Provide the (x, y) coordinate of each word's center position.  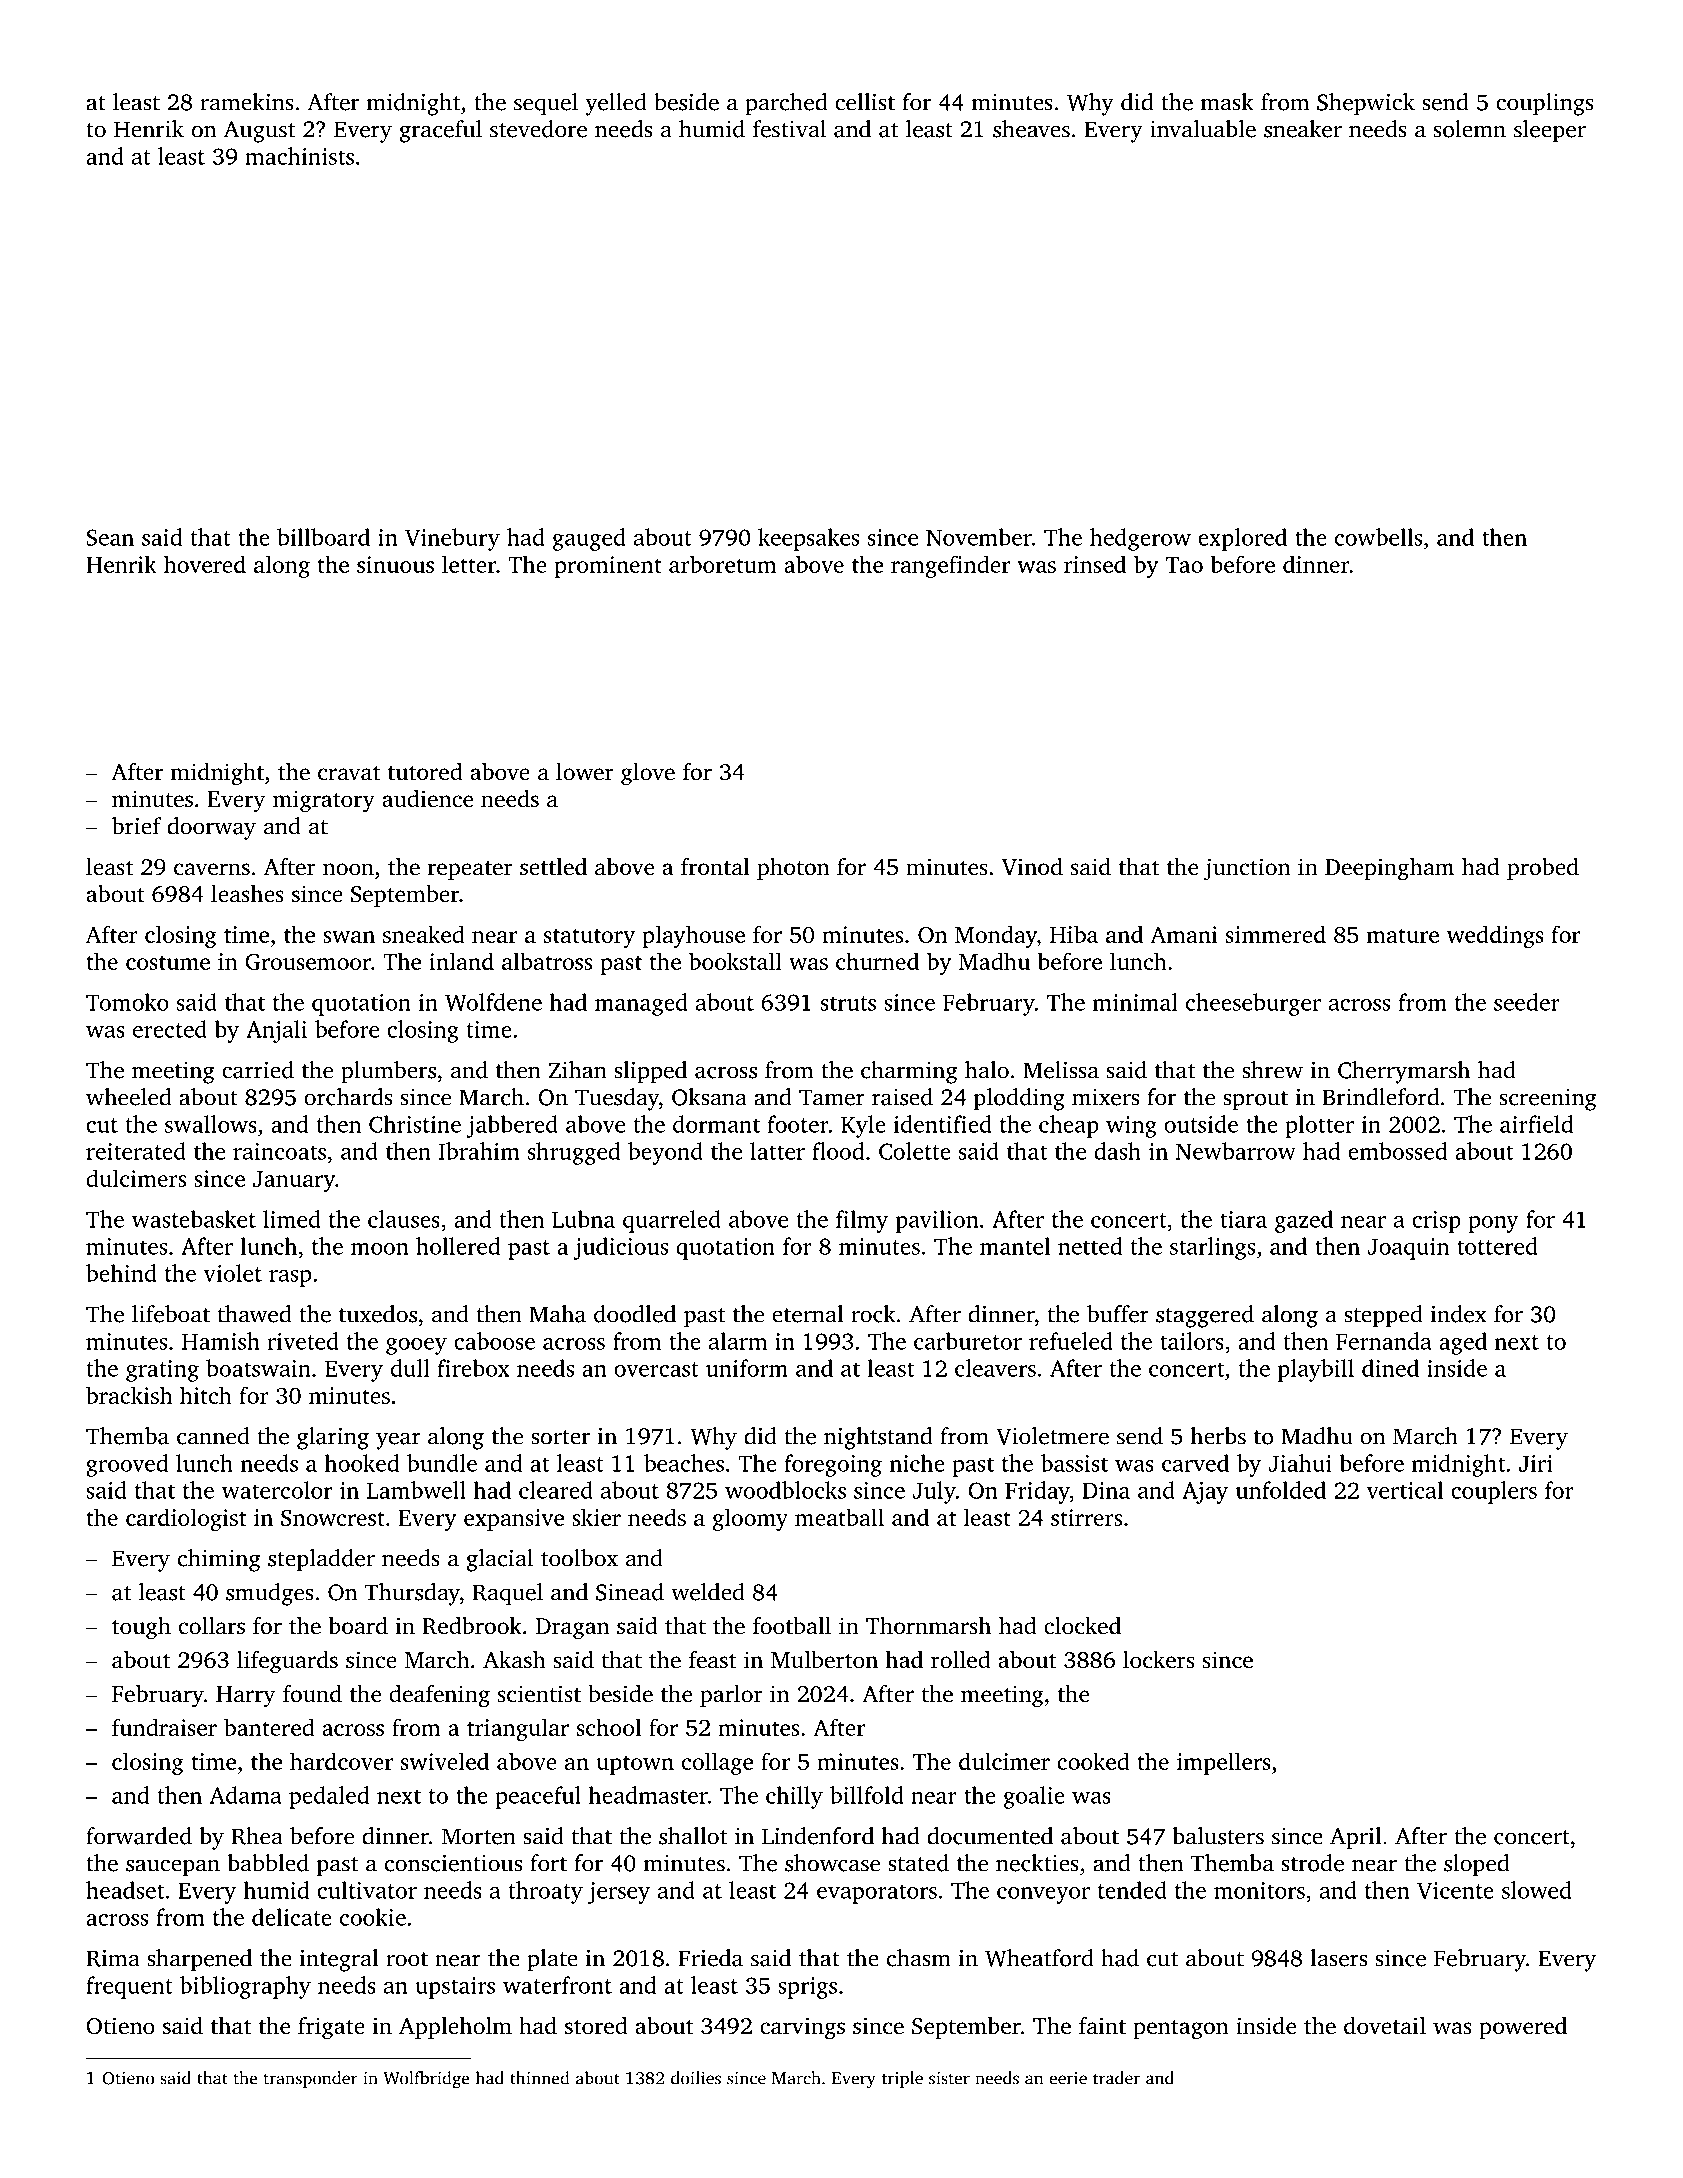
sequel (546, 104)
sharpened (199, 1960)
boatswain (258, 1368)
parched (786, 104)
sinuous (395, 564)
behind (121, 1273)
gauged (589, 539)
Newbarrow (1236, 1151)
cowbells (1378, 537)
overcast (656, 1369)
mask (1227, 102)
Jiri (1536, 1463)
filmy (862, 1221)
